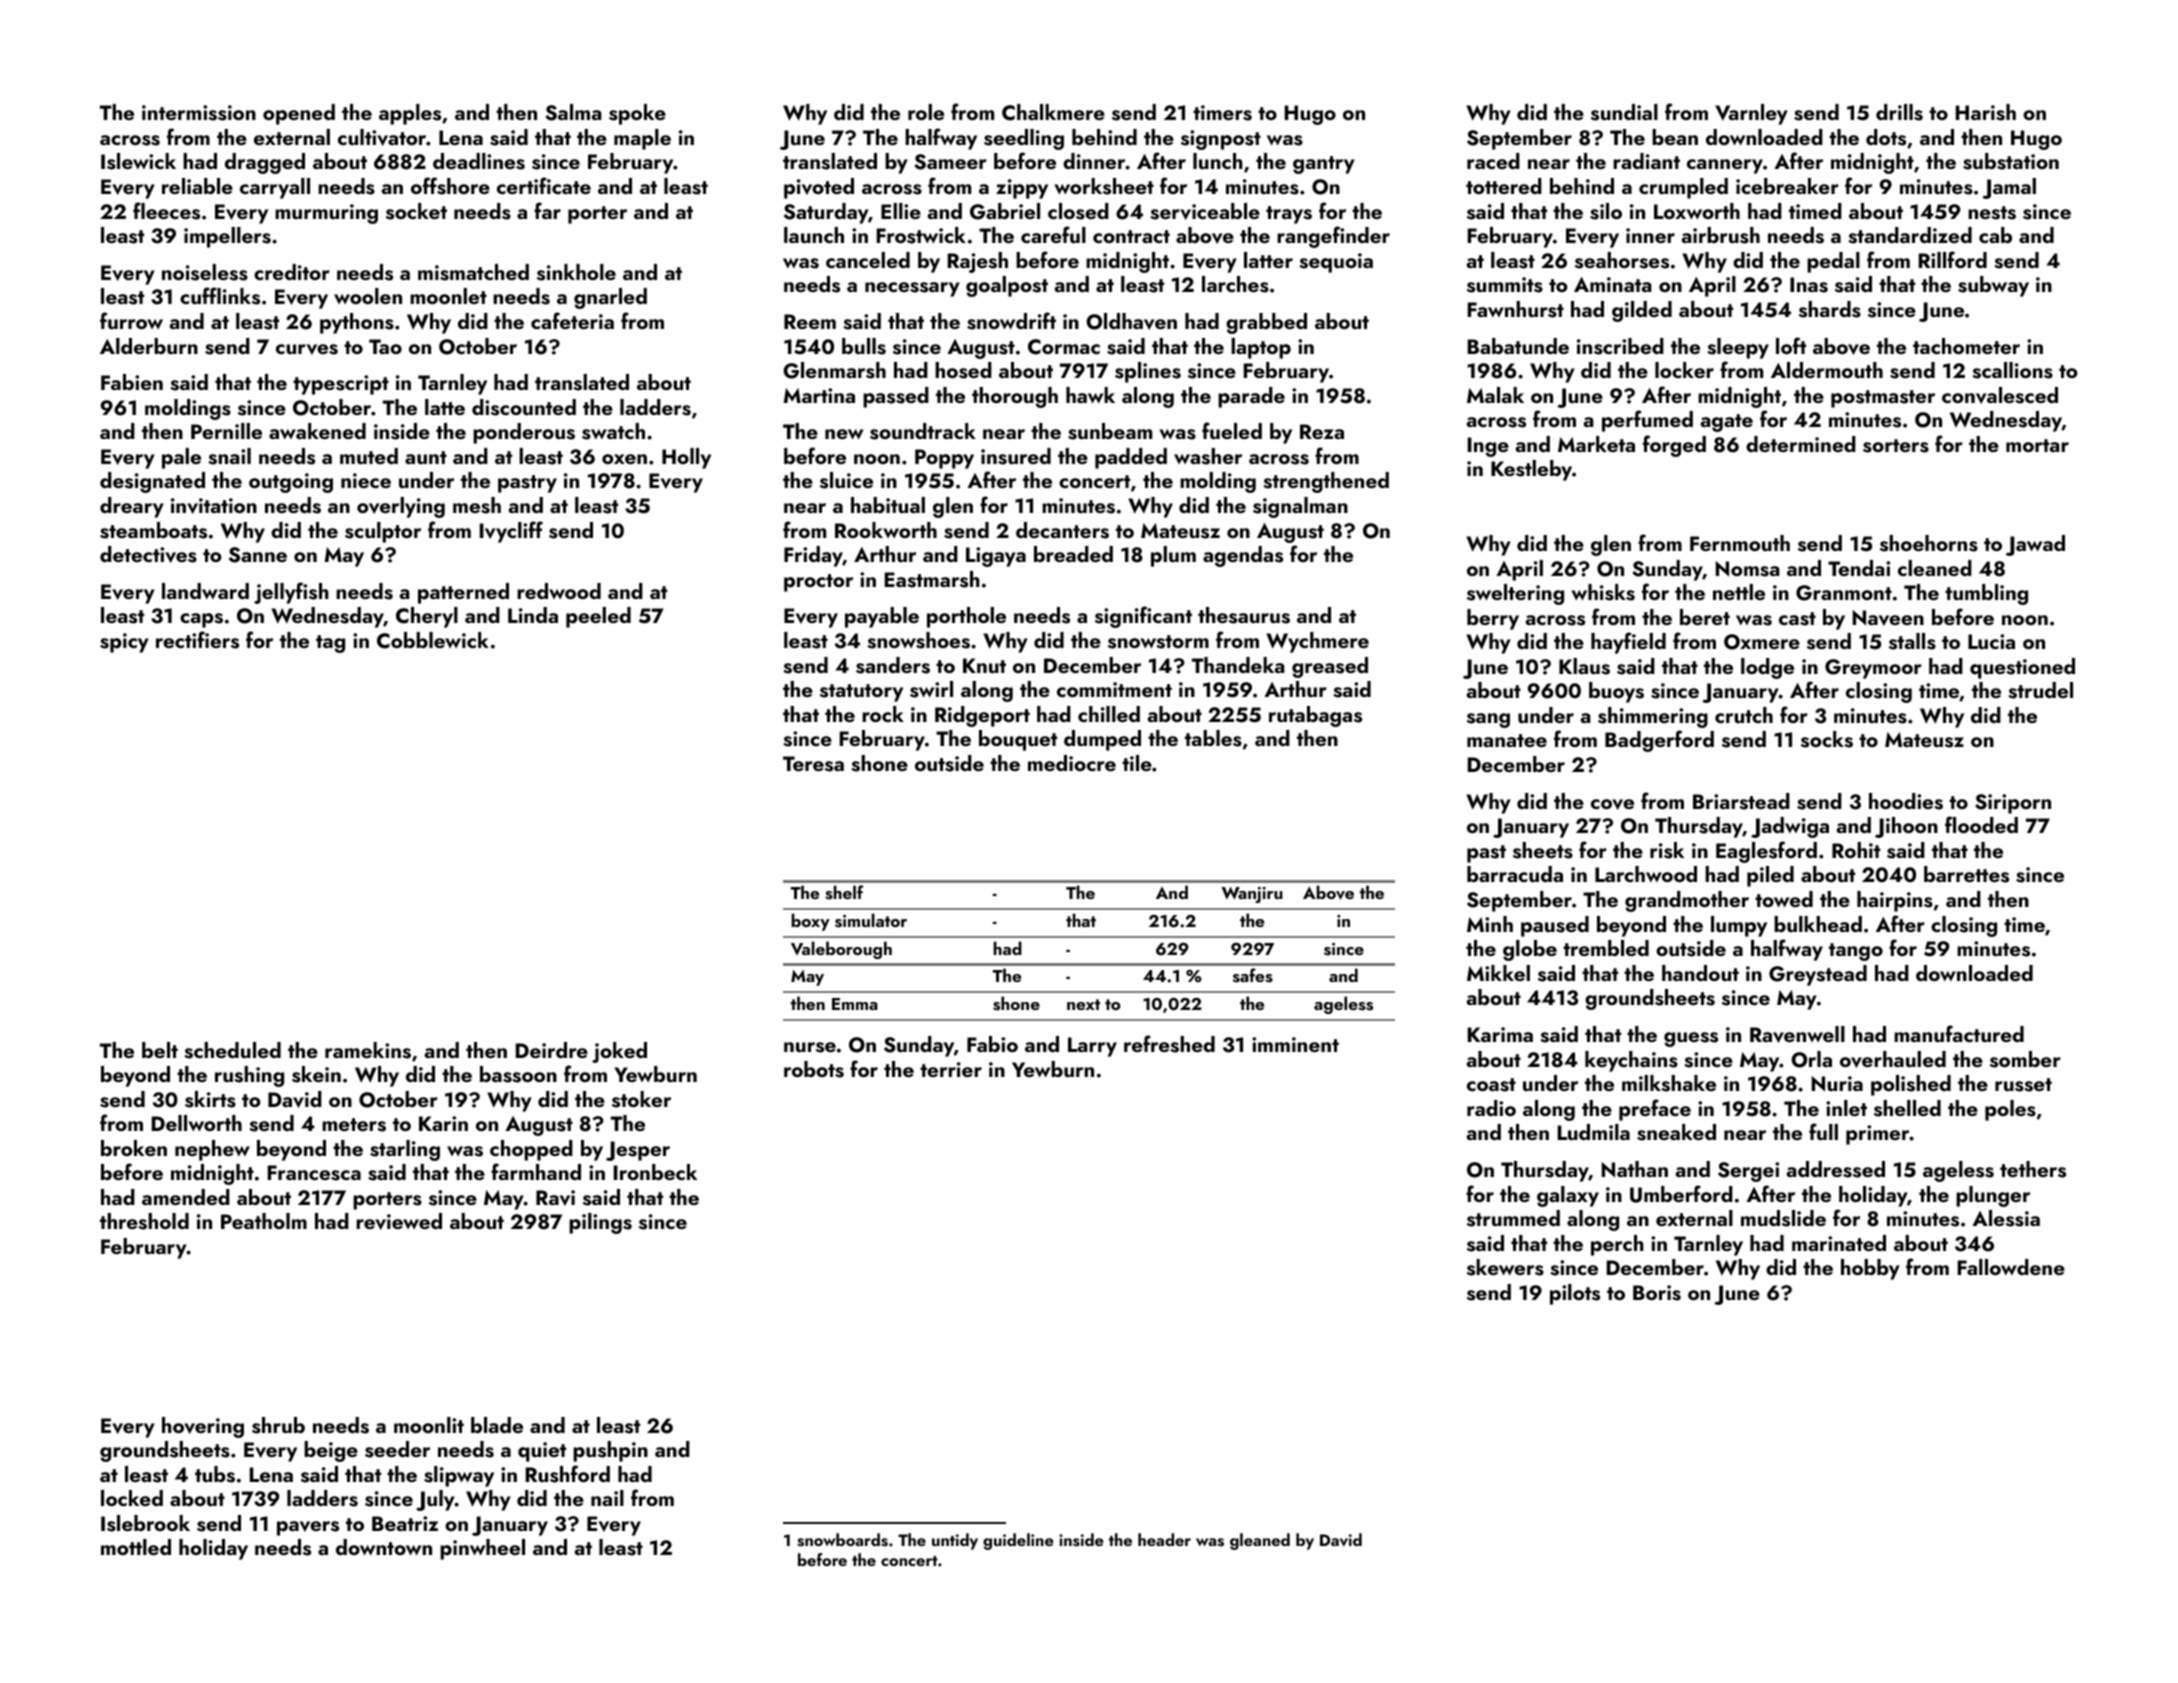 The image size is (2178, 1683). Describe the element at coordinates (1092, 1047) in the screenshot. I see `Larry` at that location.
